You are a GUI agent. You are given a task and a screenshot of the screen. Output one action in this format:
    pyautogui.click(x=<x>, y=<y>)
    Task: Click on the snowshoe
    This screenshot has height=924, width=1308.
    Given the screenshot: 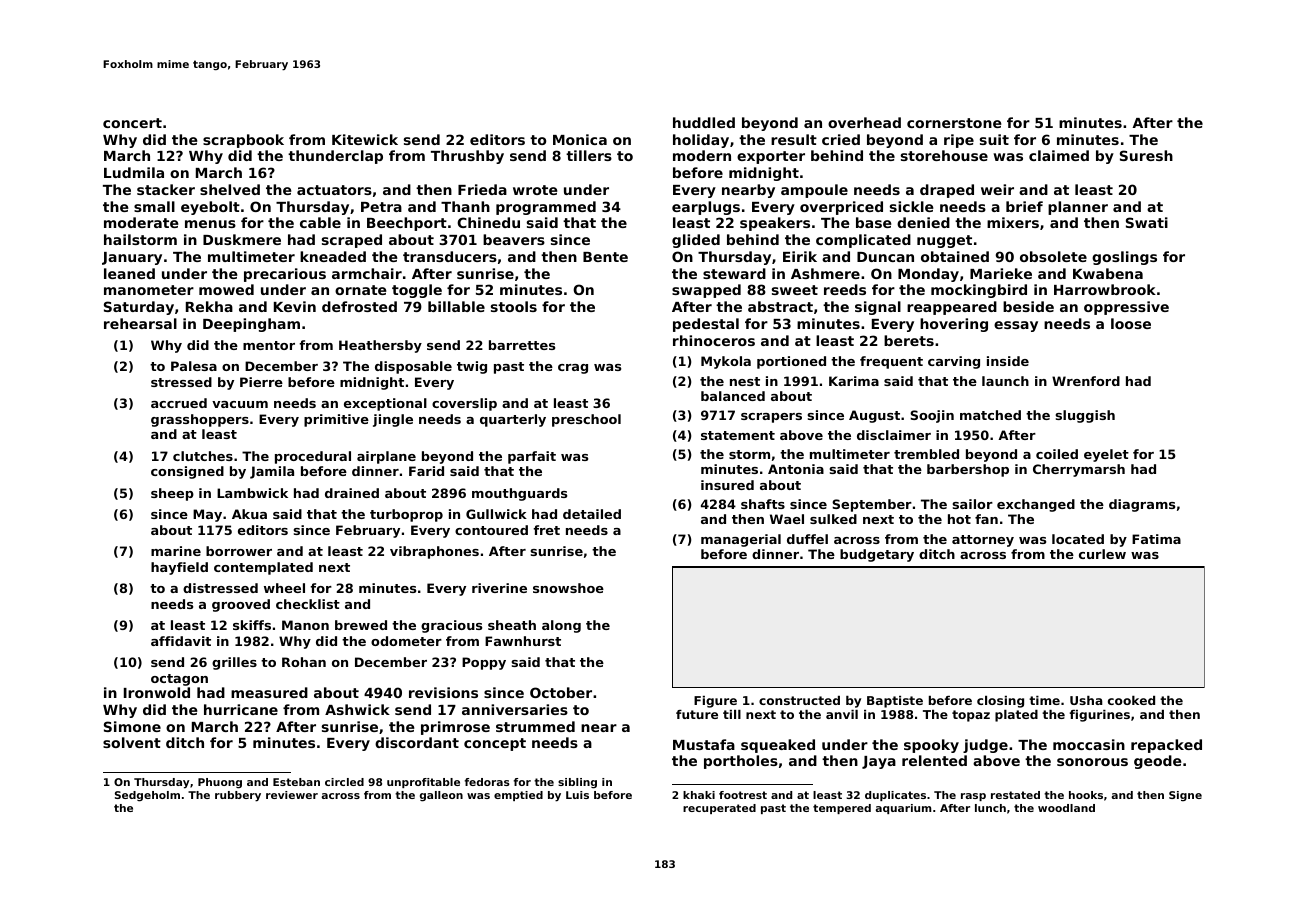 What is the action you would take?
    pyautogui.click(x=568, y=588)
